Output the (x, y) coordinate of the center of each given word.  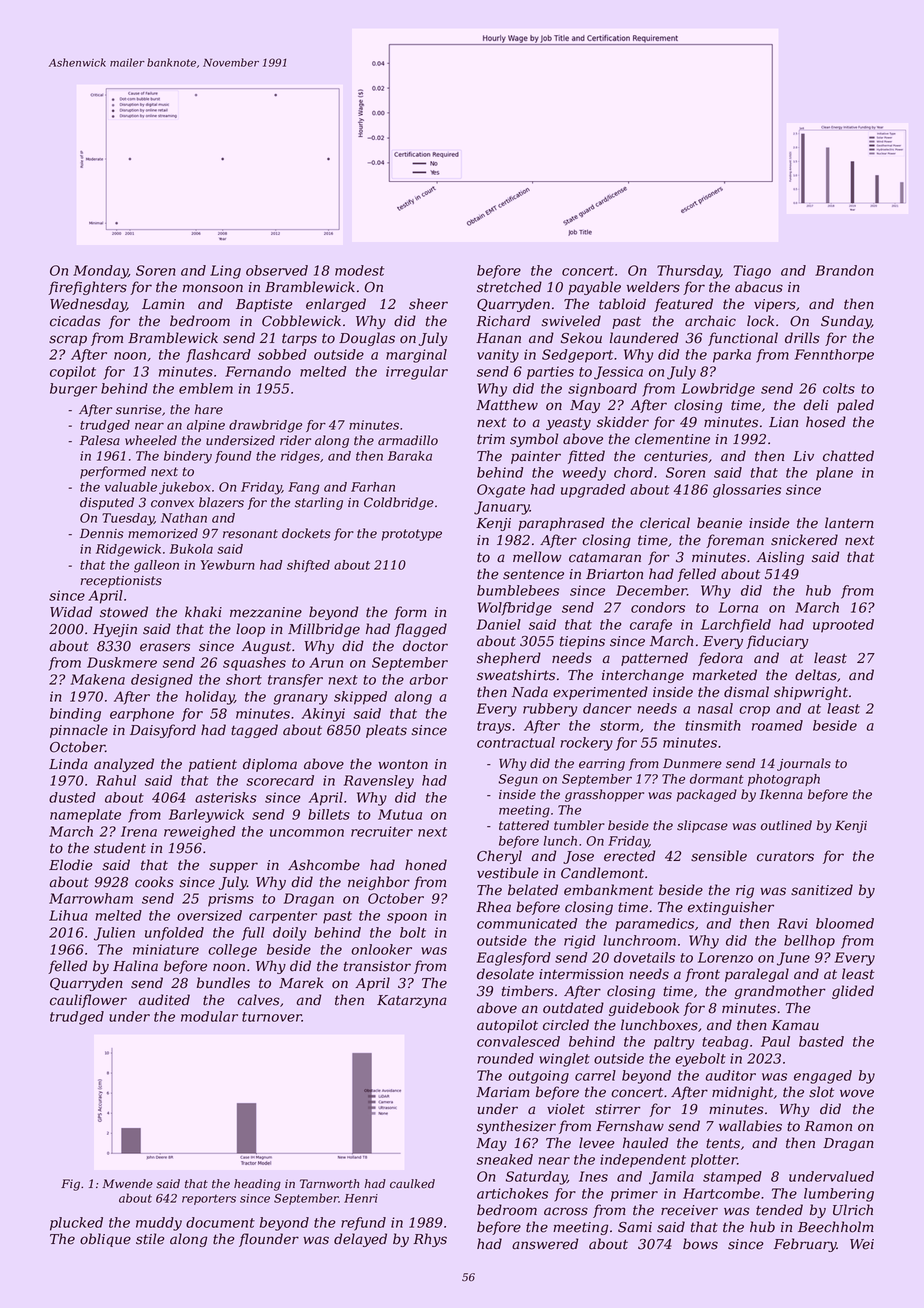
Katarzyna (412, 1001)
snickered (804, 540)
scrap (68, 340)
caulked (412, 1184)
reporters (209, 1200)
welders (653, 287)
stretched (509, 287)
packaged (707, 795)
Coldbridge (399, 503)
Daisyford (163, 731)
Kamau (795, 1025)
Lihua (68, 915)
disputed (107, 503)
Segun (518, 780)
